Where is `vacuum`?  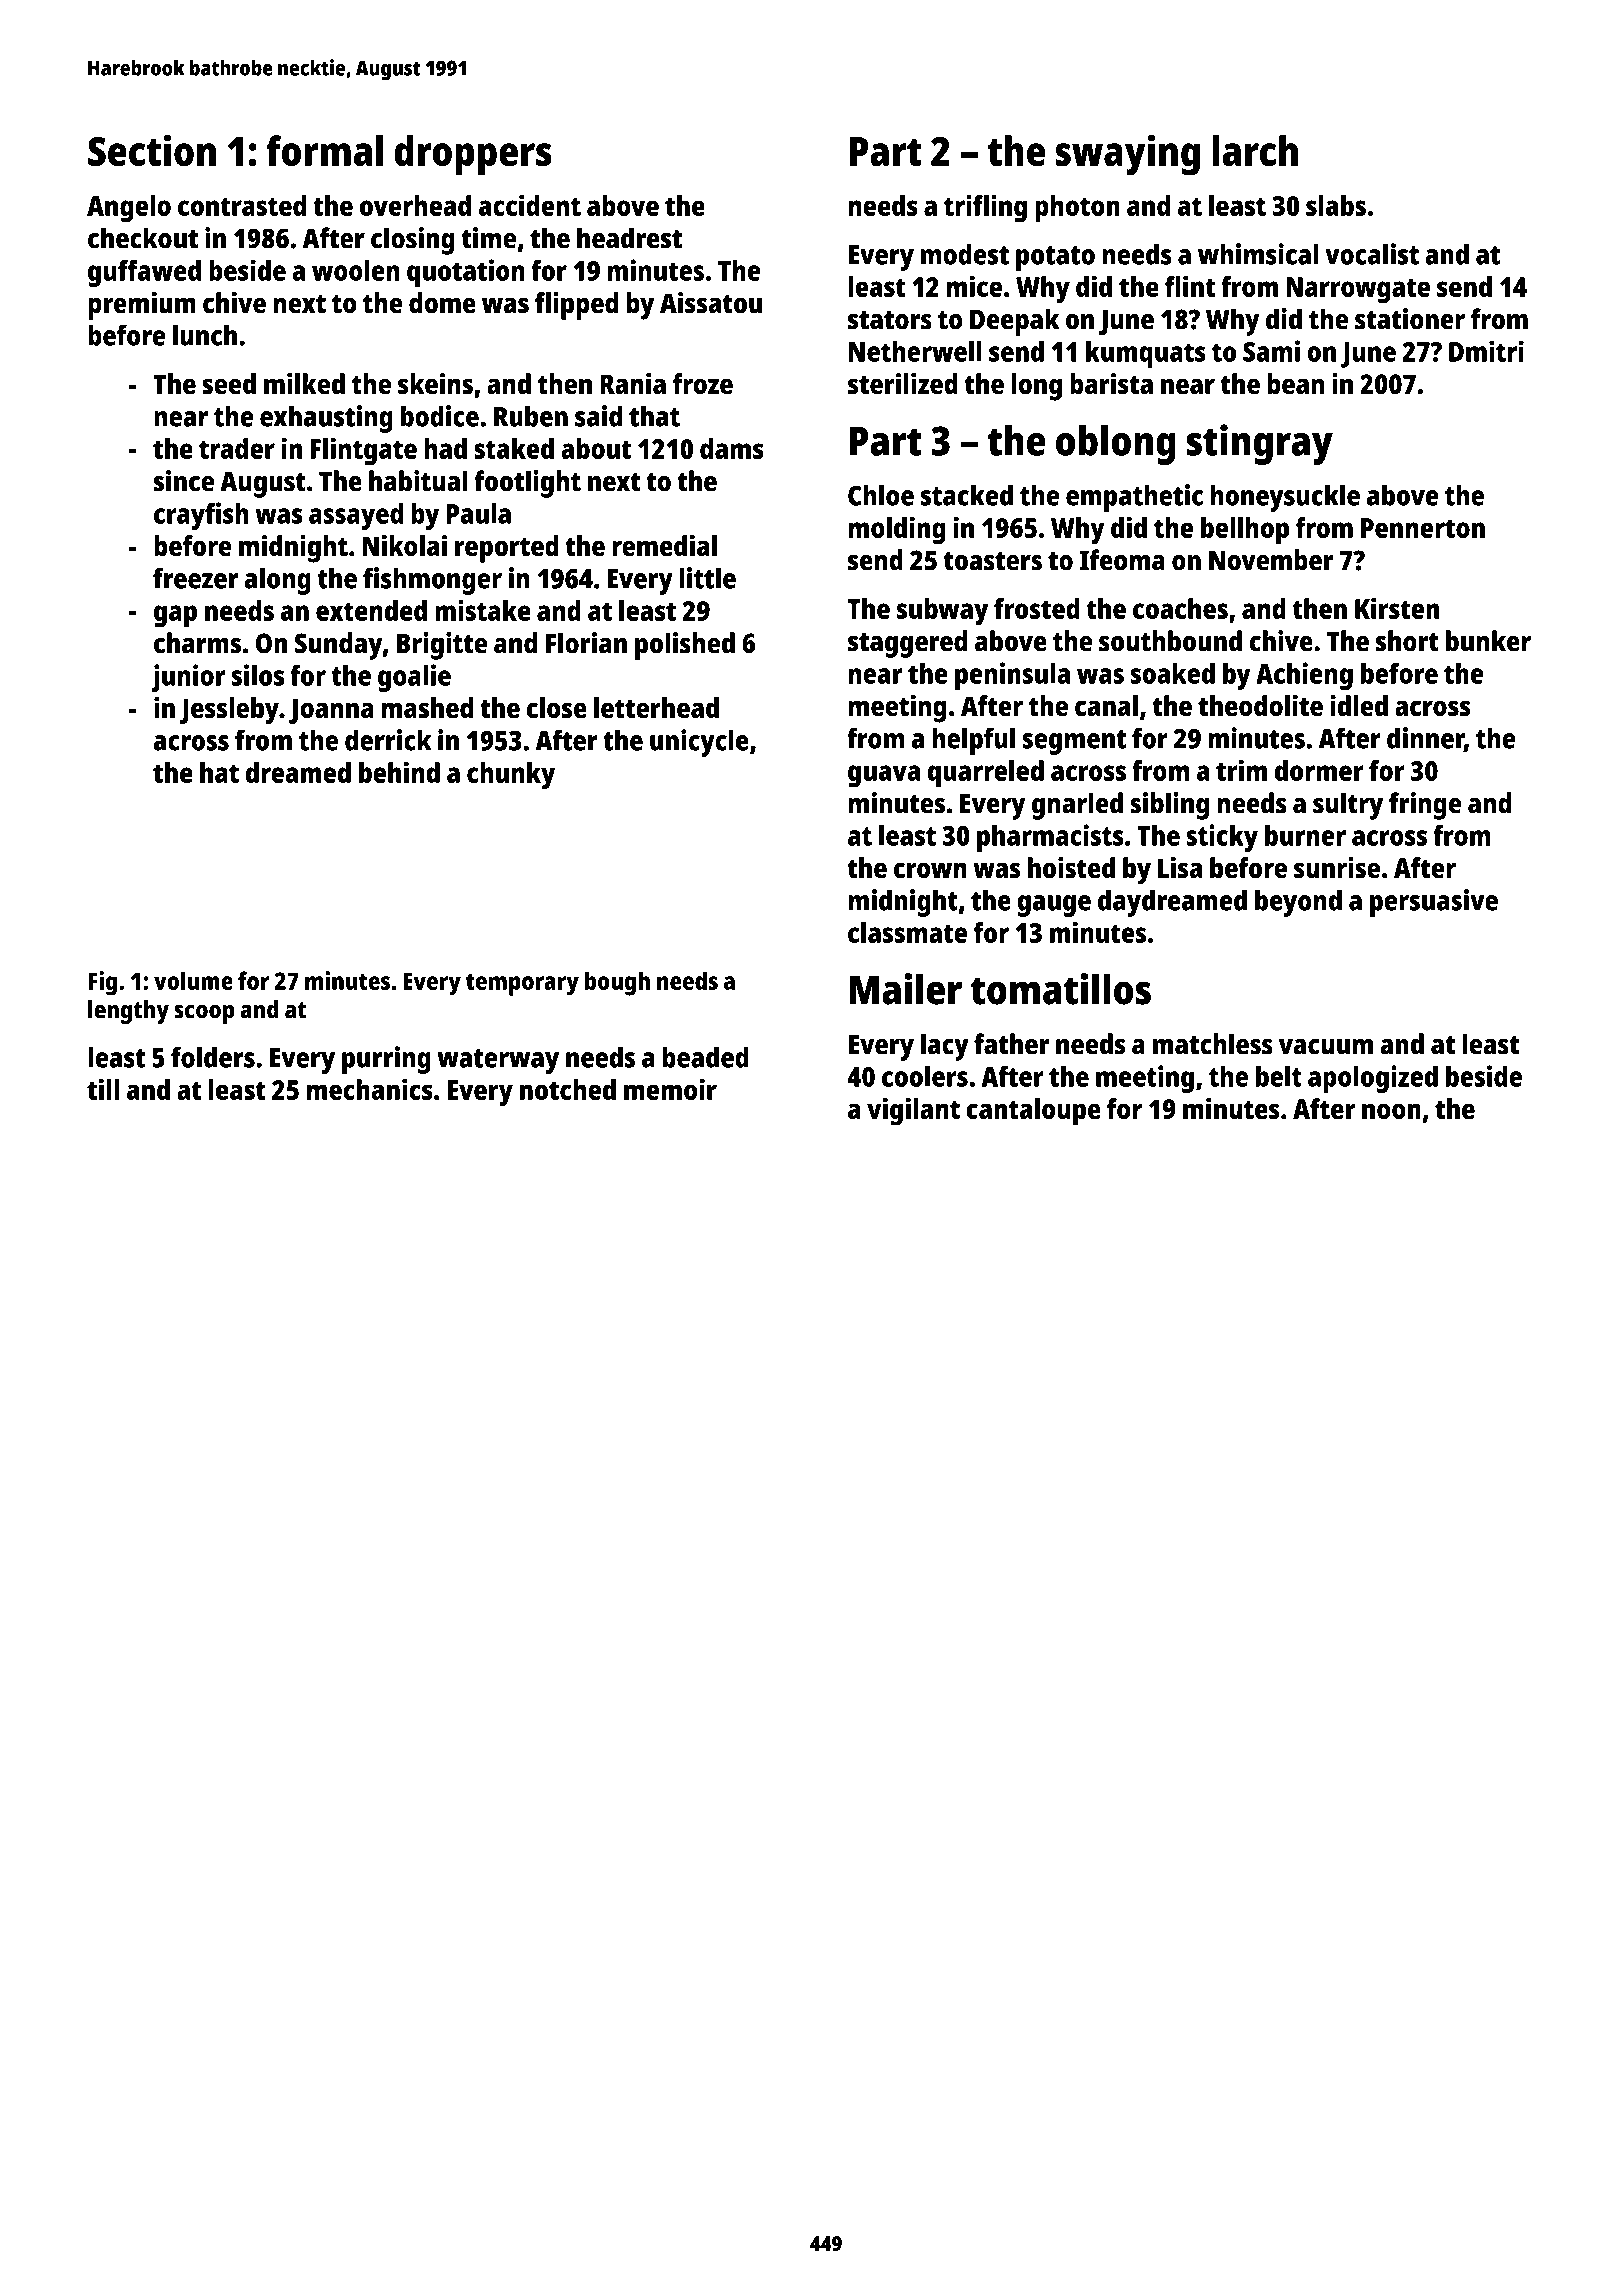 vacuum is located at coordinates (1326, 1047).
